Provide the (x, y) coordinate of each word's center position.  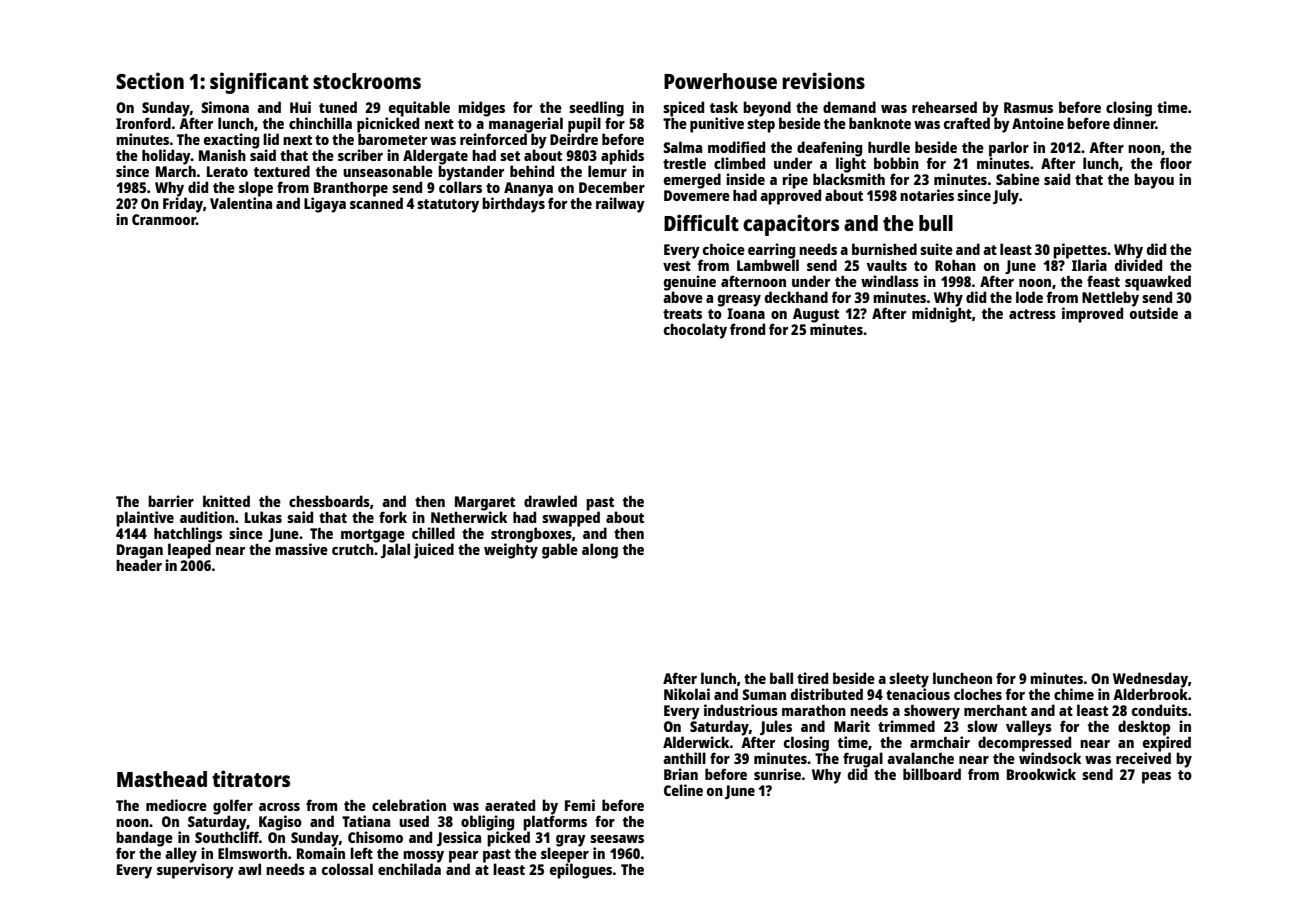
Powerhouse (720, 81)
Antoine (1038, 123)
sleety (909, 680)
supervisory (195, 871)
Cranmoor (164, 219)
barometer (392, 139)
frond (747, 329)
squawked (1158, 283)
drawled (550, 501)
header (139, 565)
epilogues (581, 871)
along (600, 551)
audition (207, 517)
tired (812, 678)
